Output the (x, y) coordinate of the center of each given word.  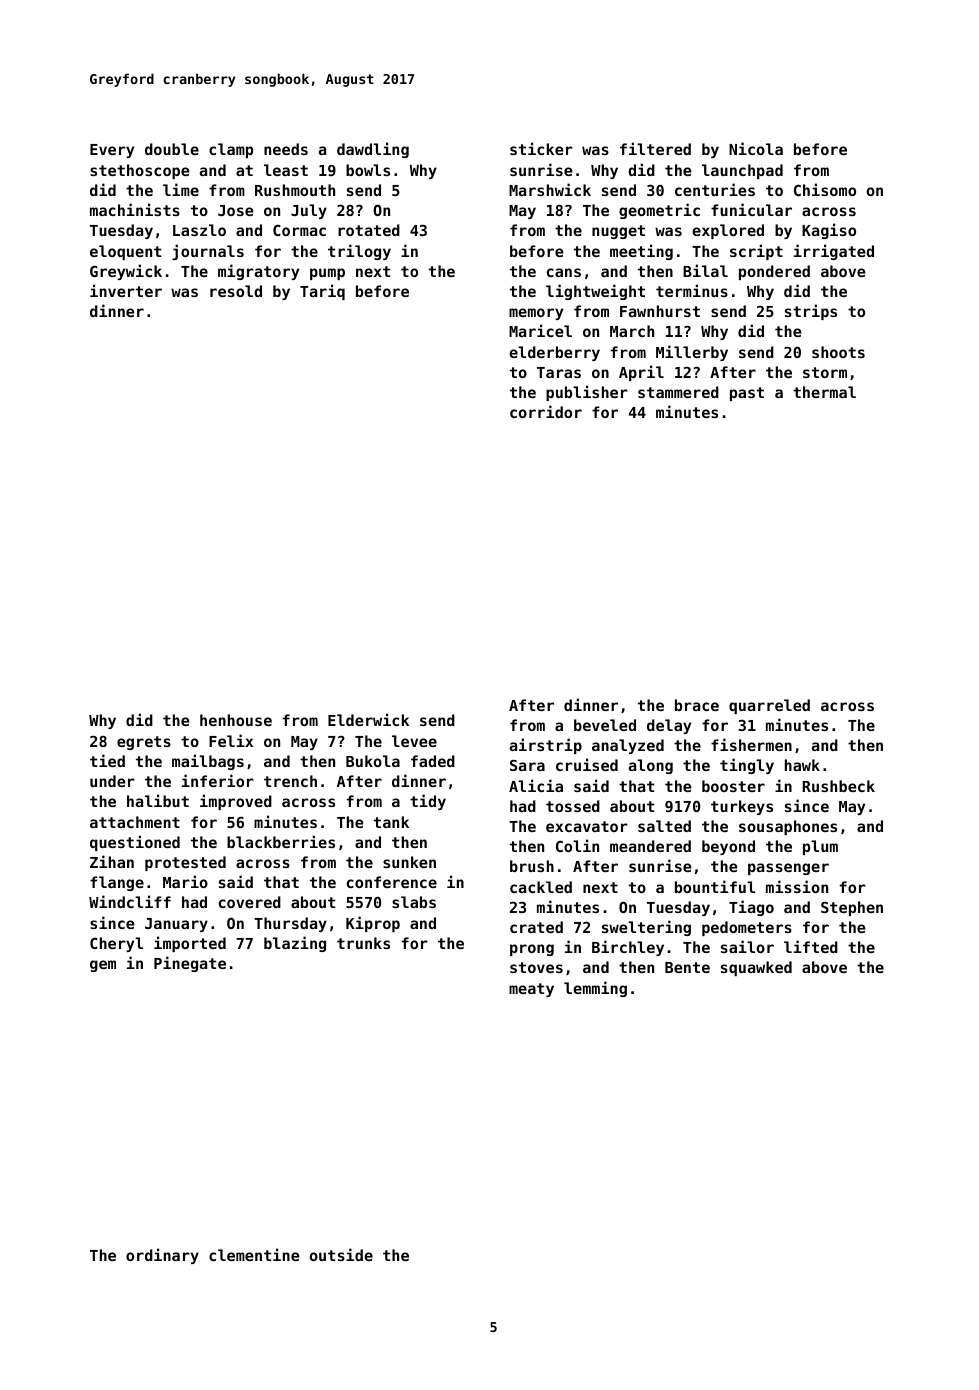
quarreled (769, 706)
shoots (838, 352)
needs (286, 149)
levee (414, 741)
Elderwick (368, 719)
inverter (126, 290)
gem (103, 966)
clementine (254, 1254)
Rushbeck (838, 786)
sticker (541, 148)
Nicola (756, 148)
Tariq (322, 292)
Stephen (852, 908)
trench (290, 781)
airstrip (545, 746)
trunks (363, 943)
